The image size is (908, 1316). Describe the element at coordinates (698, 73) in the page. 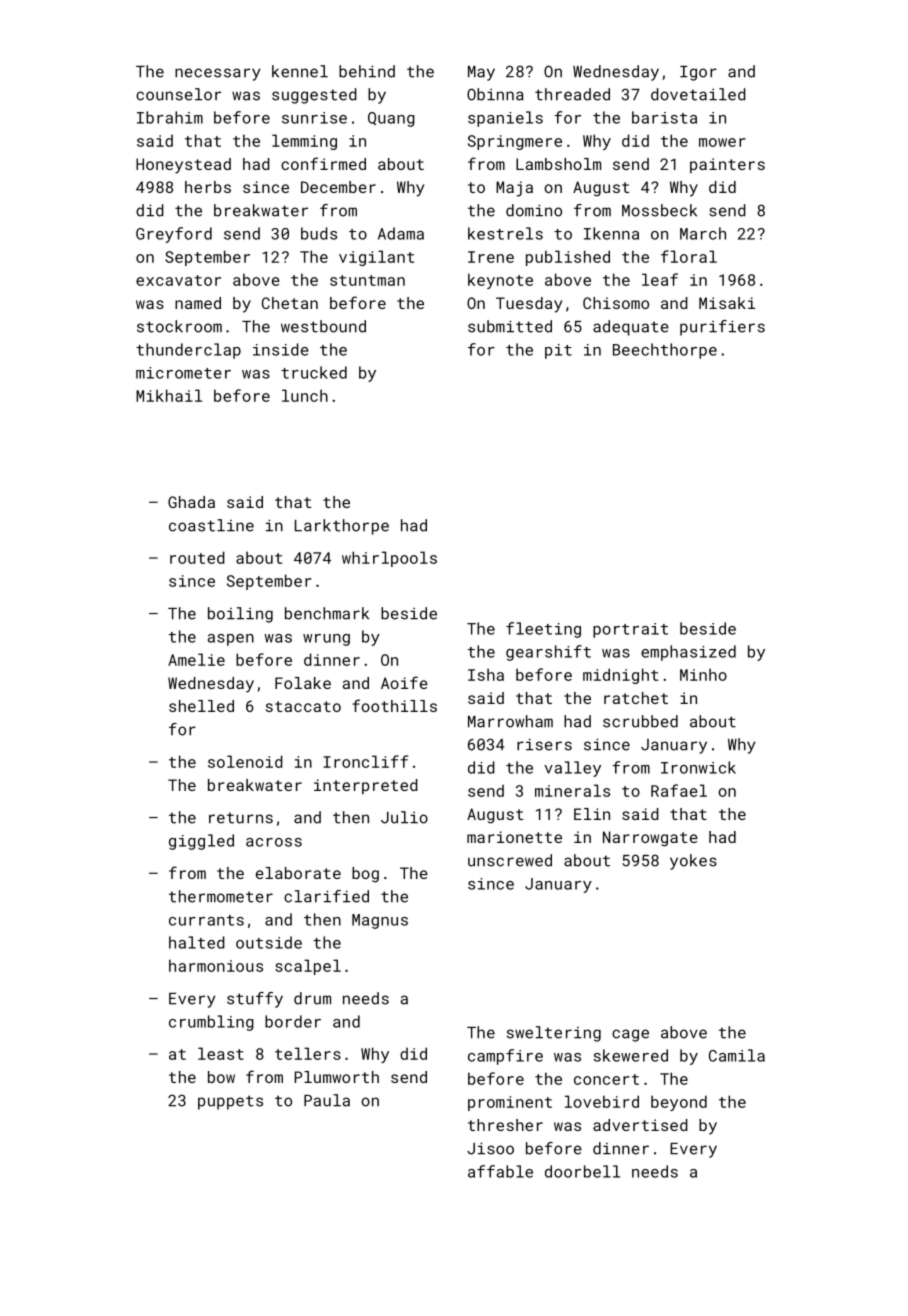

I see `Igor` at that location.
